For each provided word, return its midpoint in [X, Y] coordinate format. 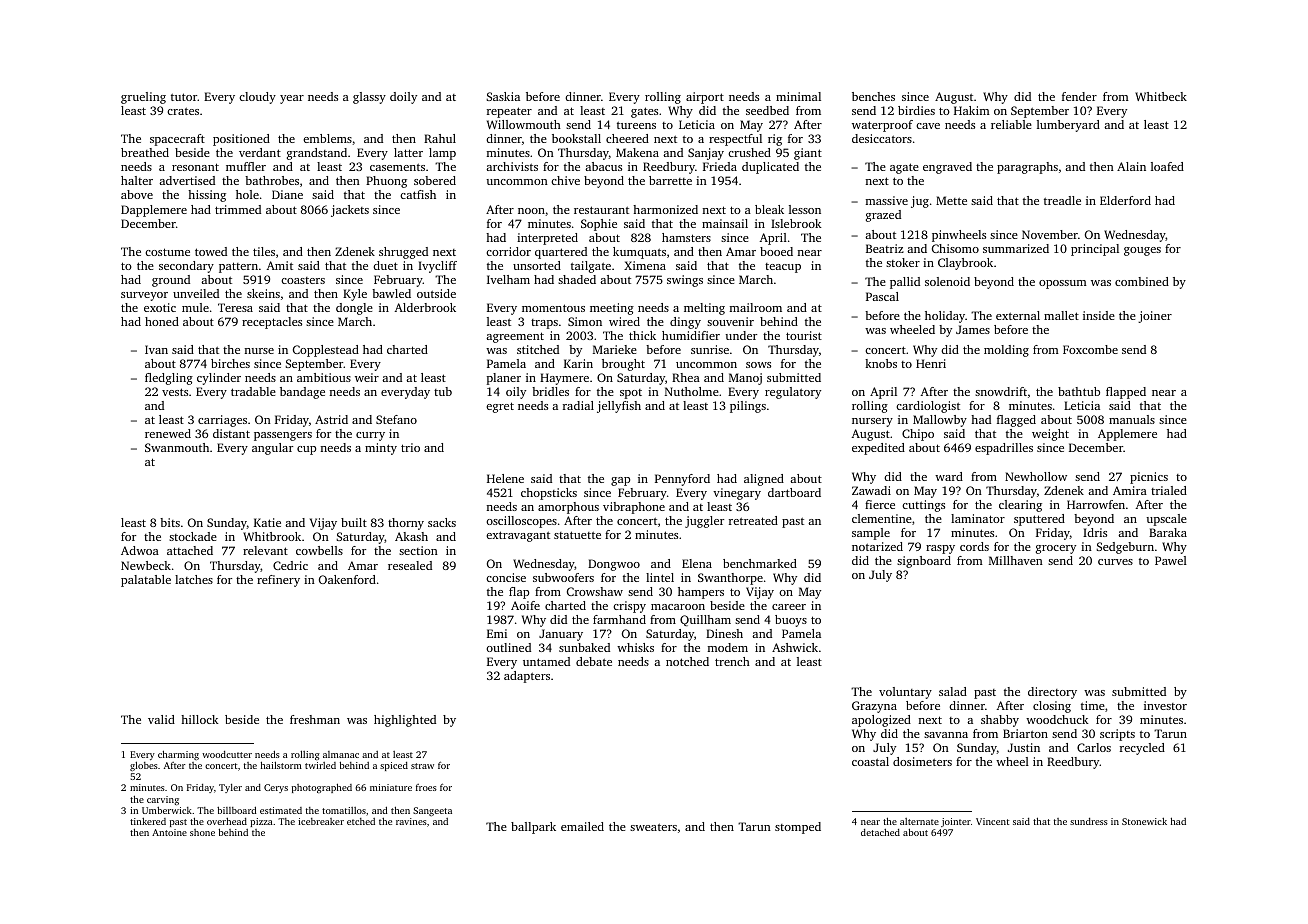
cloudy [257, 98]
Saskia [503, 96]
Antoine [169, 832]
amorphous [568, 508]
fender [1079, 96]
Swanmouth [177, 447]
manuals [1132, 419]
